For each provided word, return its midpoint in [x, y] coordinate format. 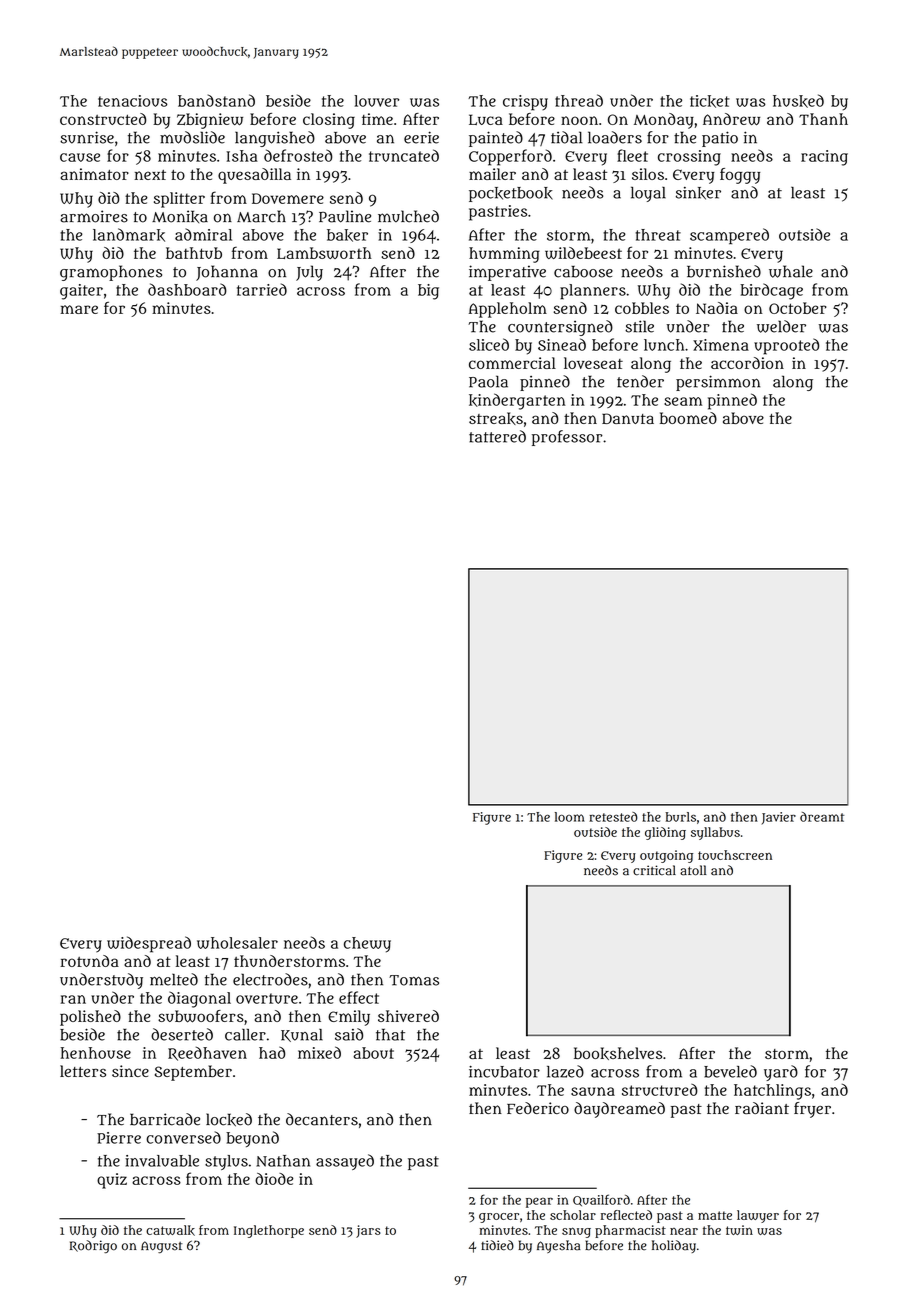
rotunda [89, 961]
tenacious [132, 101]
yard [781, 1073]
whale [791, 271]
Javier [778, 818]
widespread [149, 944]
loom [570, 817]
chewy [367, 945]
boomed [688, 418]
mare [79, 309]
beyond [252, 1139]
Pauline [345, 216]
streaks [496, 418]
